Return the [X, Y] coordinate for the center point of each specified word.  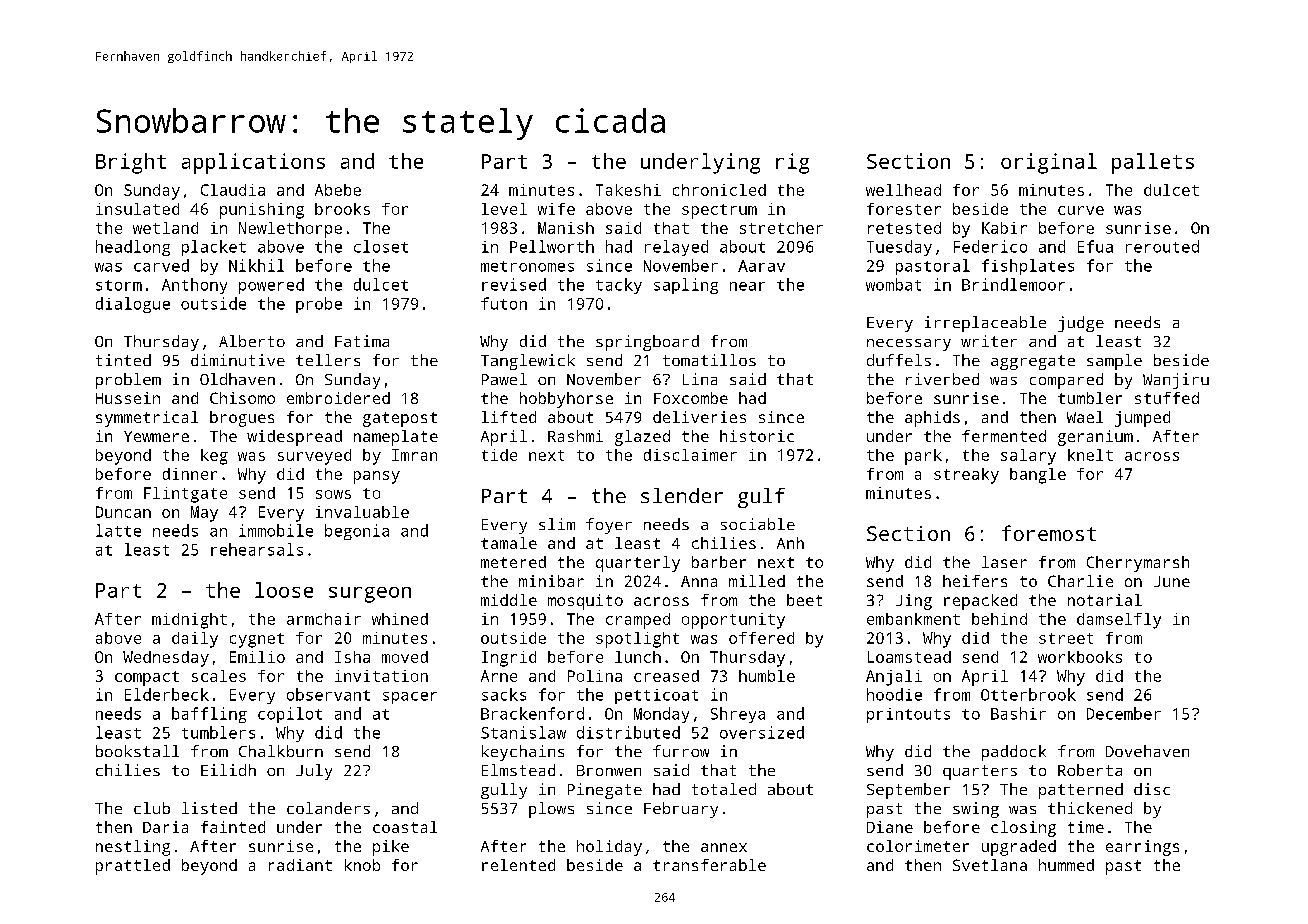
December [1124, 713]
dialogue [133, 305]
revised [514, 284]
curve [1081, 210]
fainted [233, 827]
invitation [381, 676]
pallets [1153, 163]
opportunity [733, 621]
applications [253, 163]
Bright [131, 163]
